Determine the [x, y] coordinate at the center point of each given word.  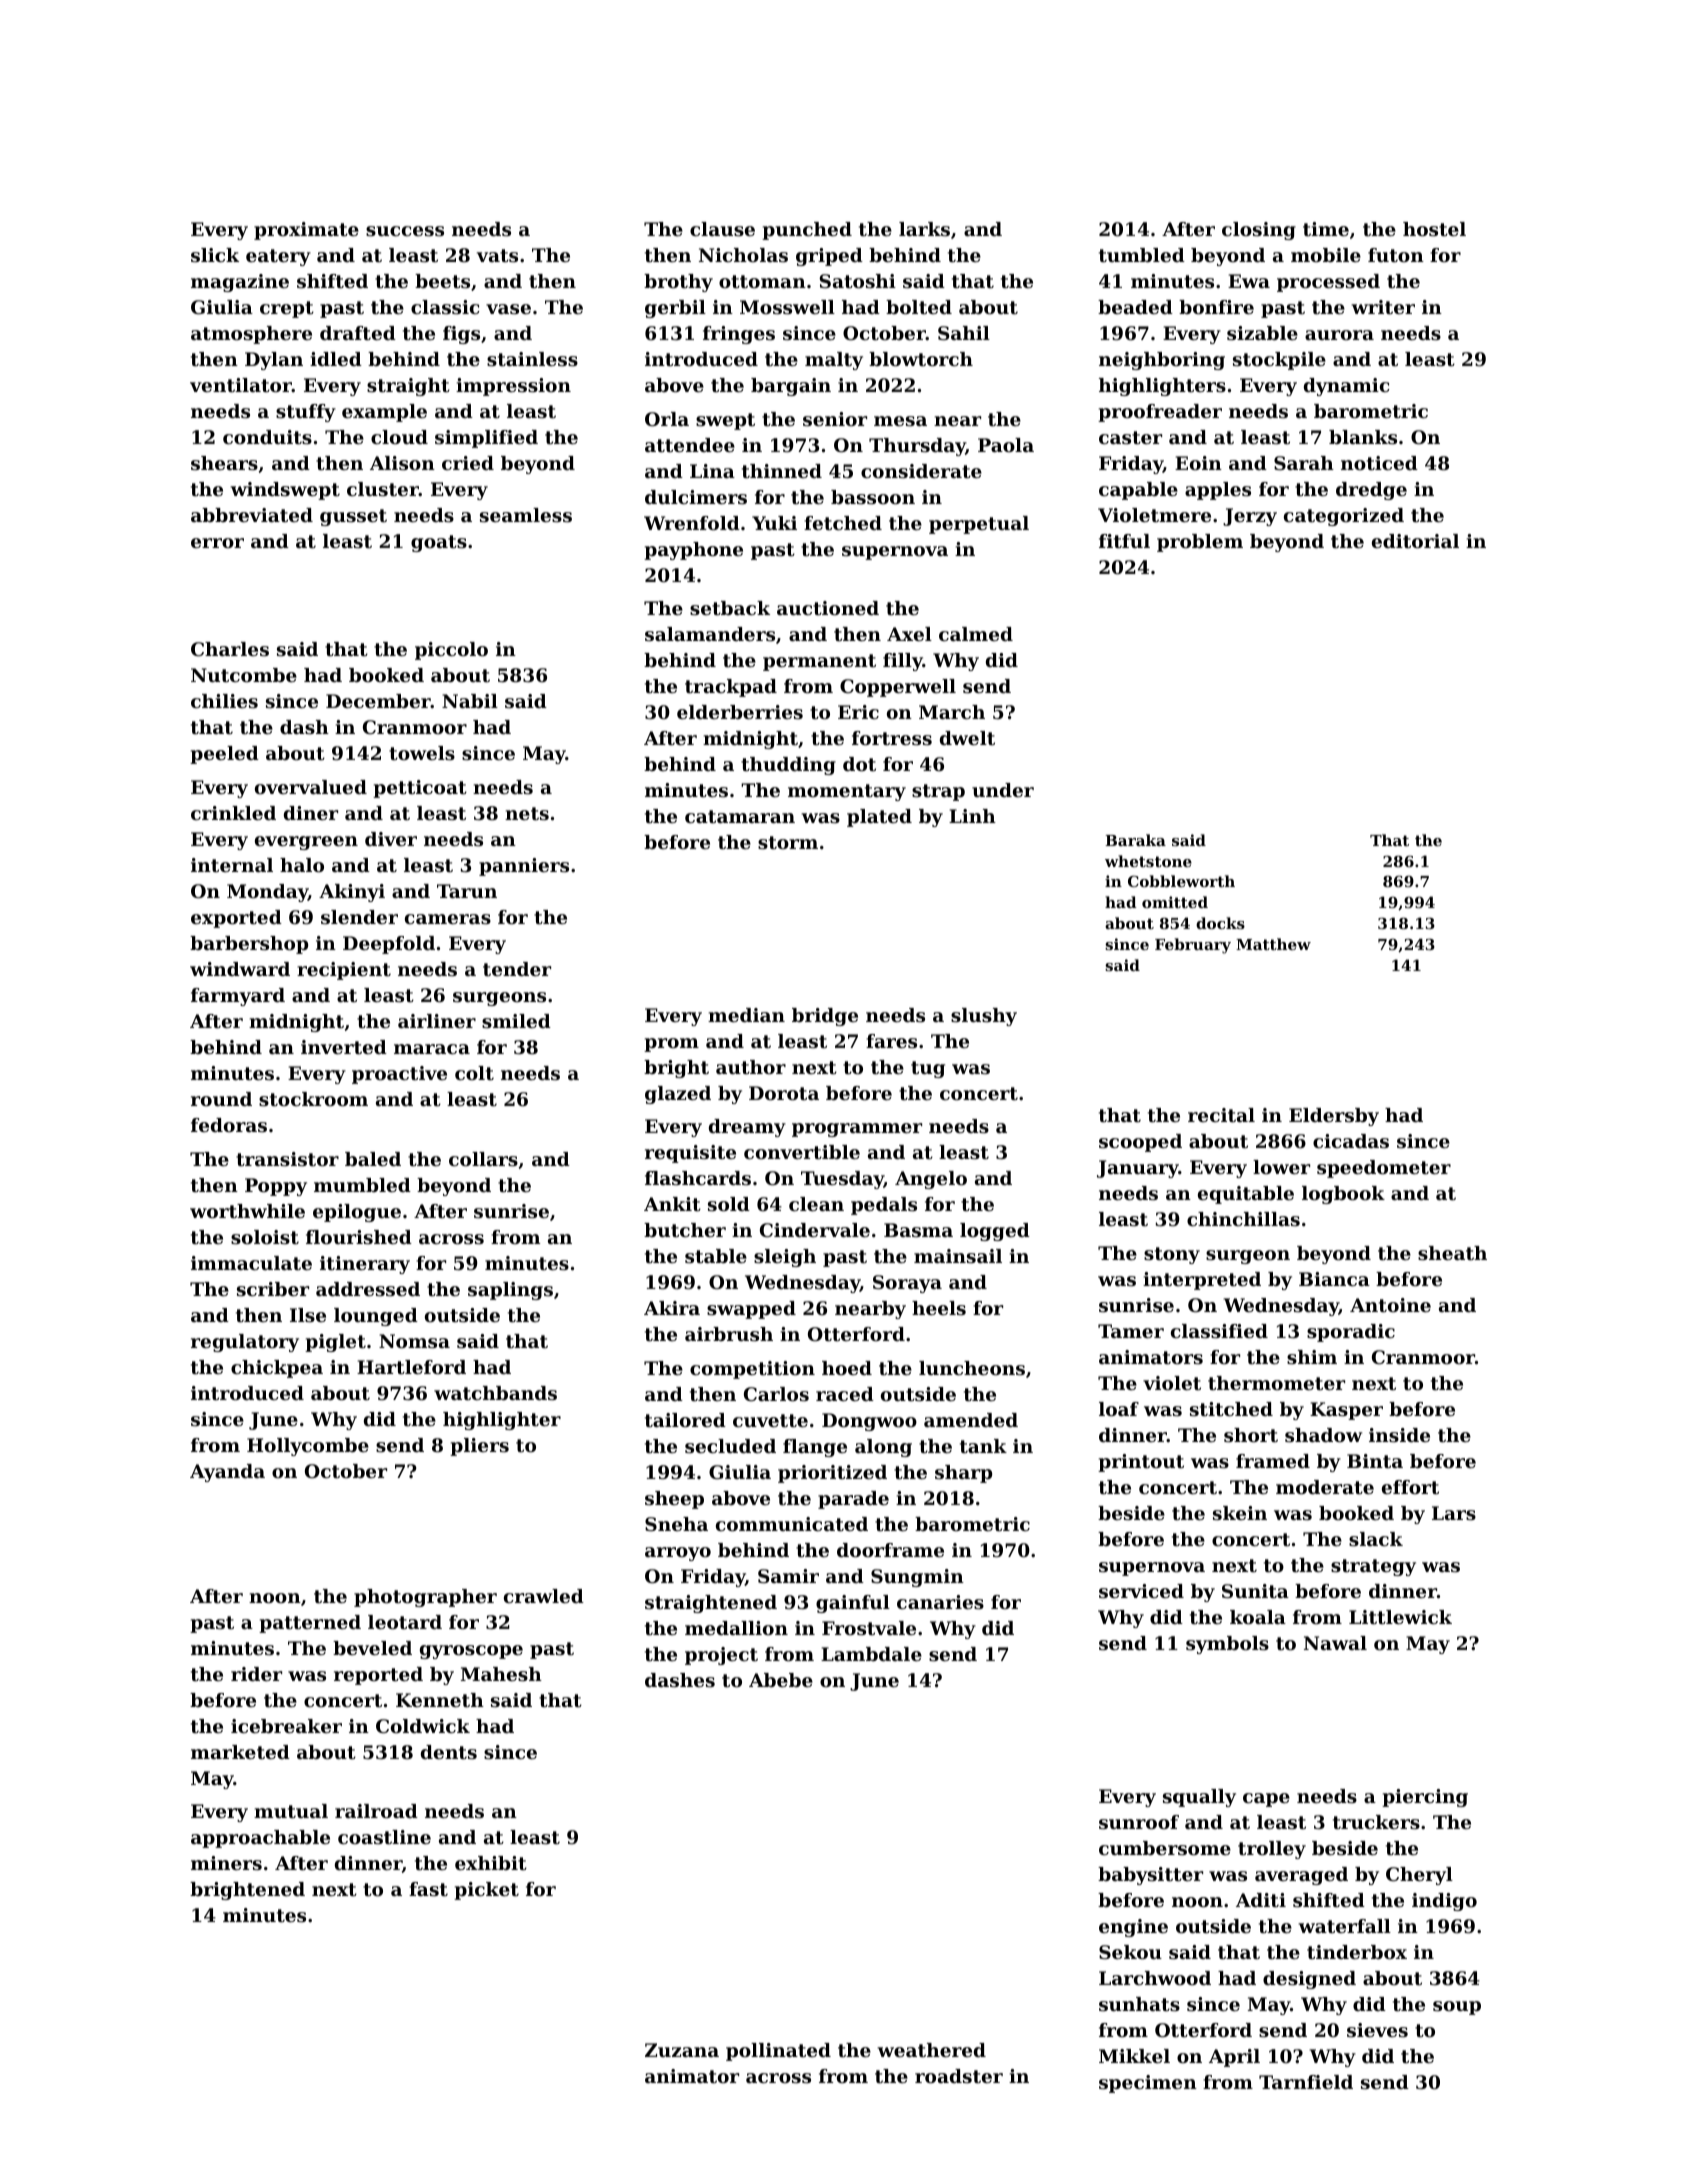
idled [336, 359]
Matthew [1273, 944]
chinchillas [1243, 1219]
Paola [1006, 445]
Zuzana [682, 2050]
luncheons [972, 1368]
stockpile [1279, 361]
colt [474, 1073]
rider [256, 1674]
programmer [857, 1130]
